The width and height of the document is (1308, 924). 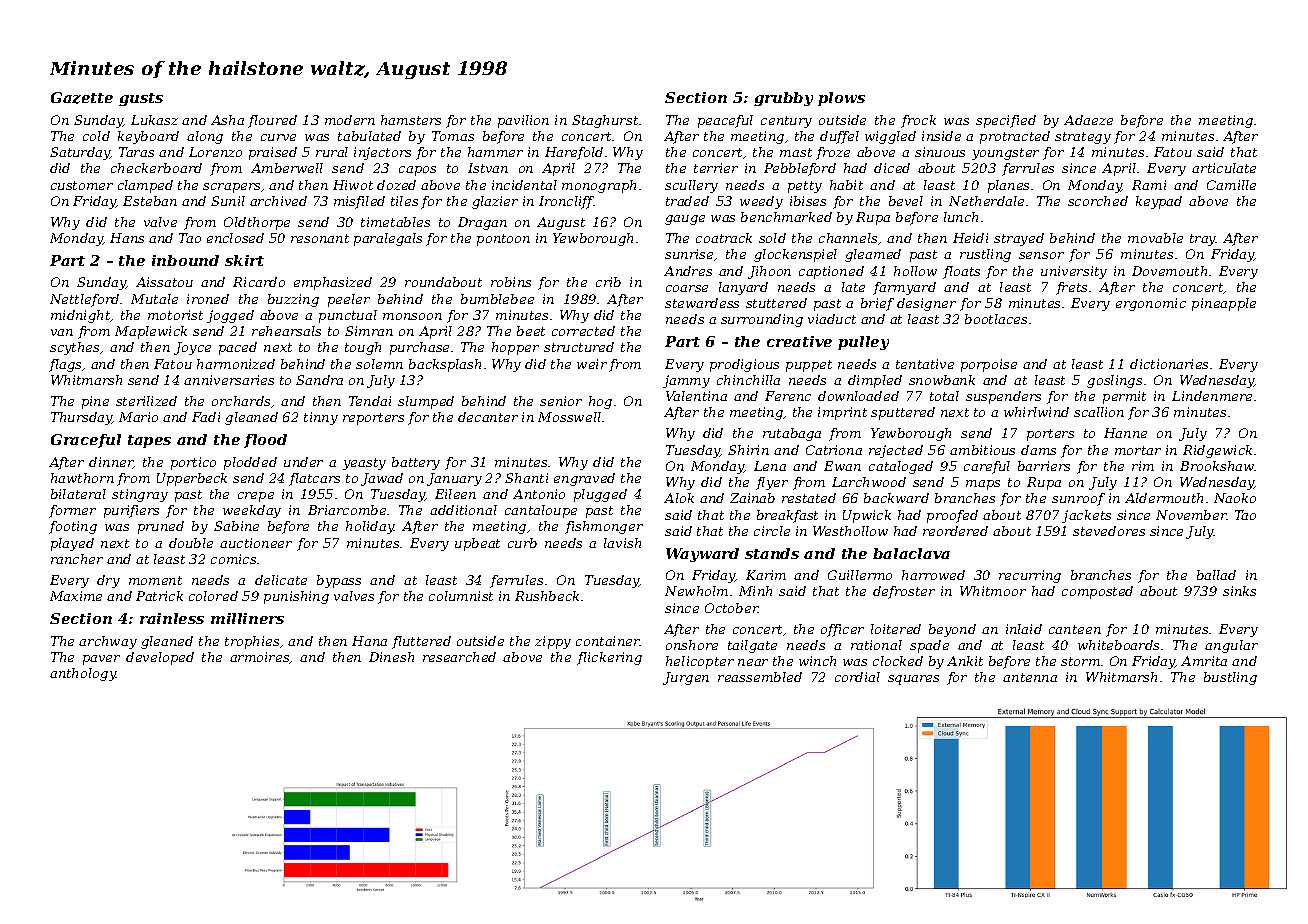 I want to click on under, so click(x=303, y=462).
